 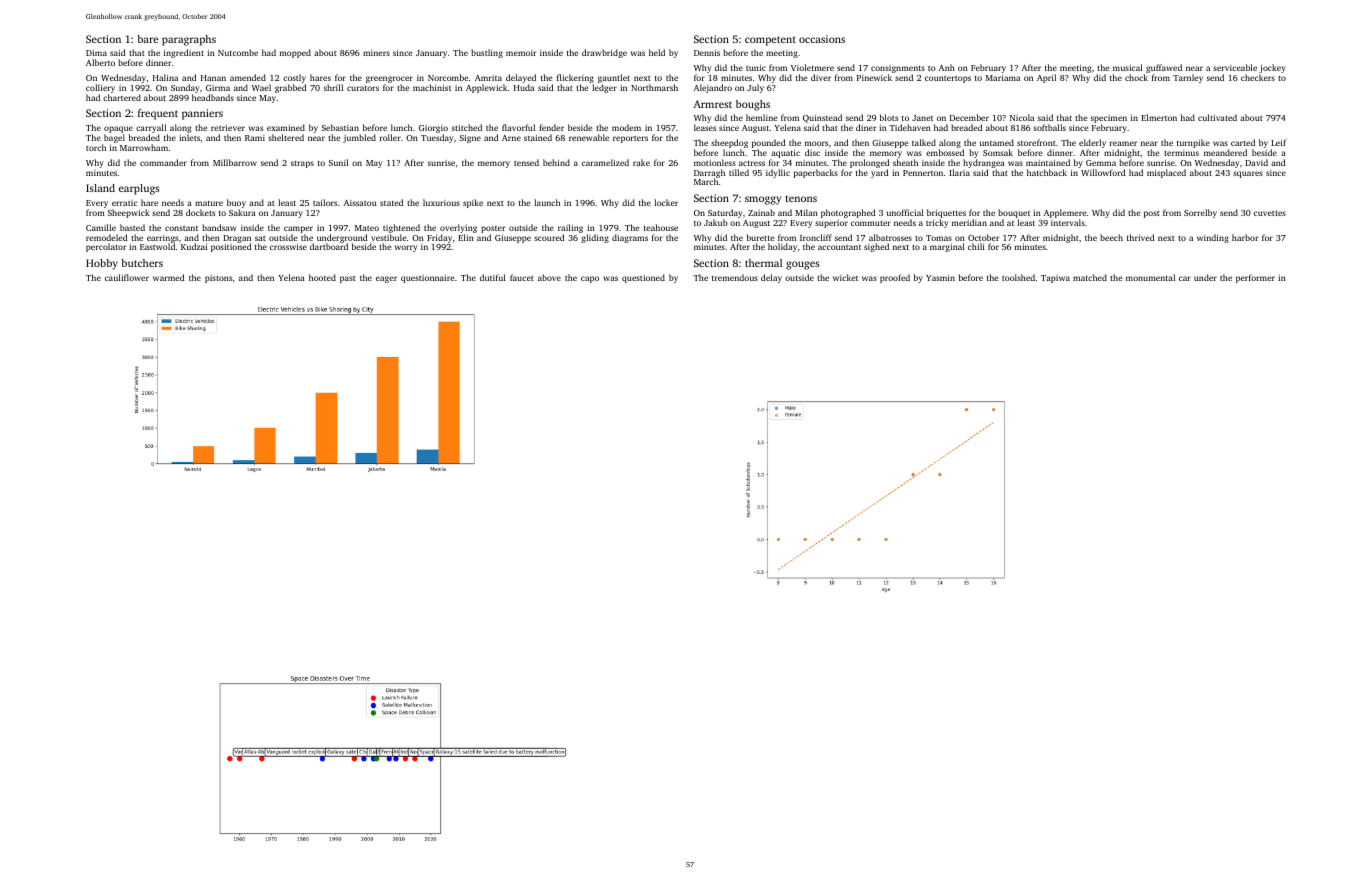 What do you see at coordinates (1128, 67) in the document?
I see `musical` at bounding box center [1128, 67].
